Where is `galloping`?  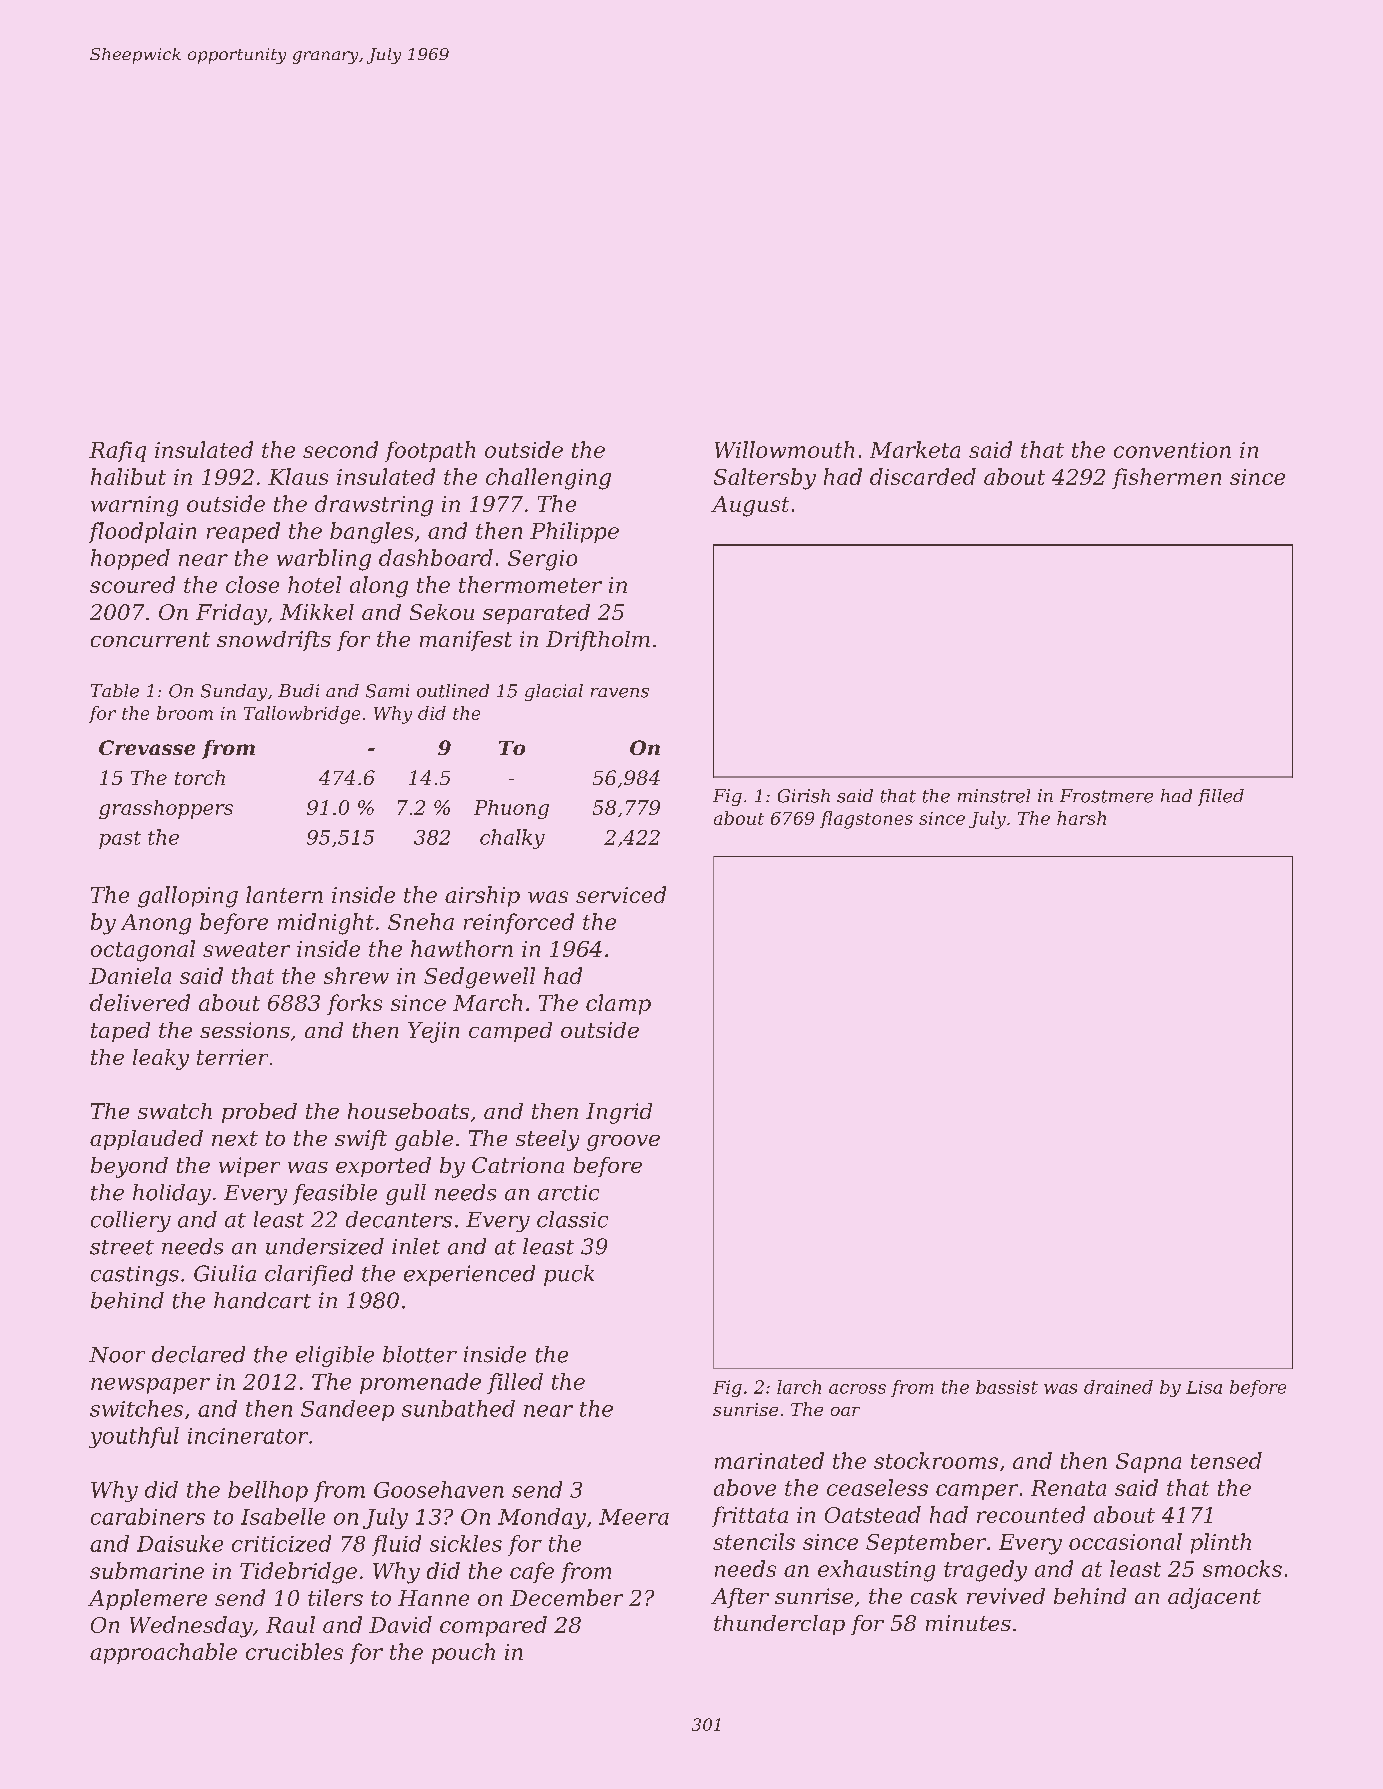 galloping is located at coordinates (188, 897).
